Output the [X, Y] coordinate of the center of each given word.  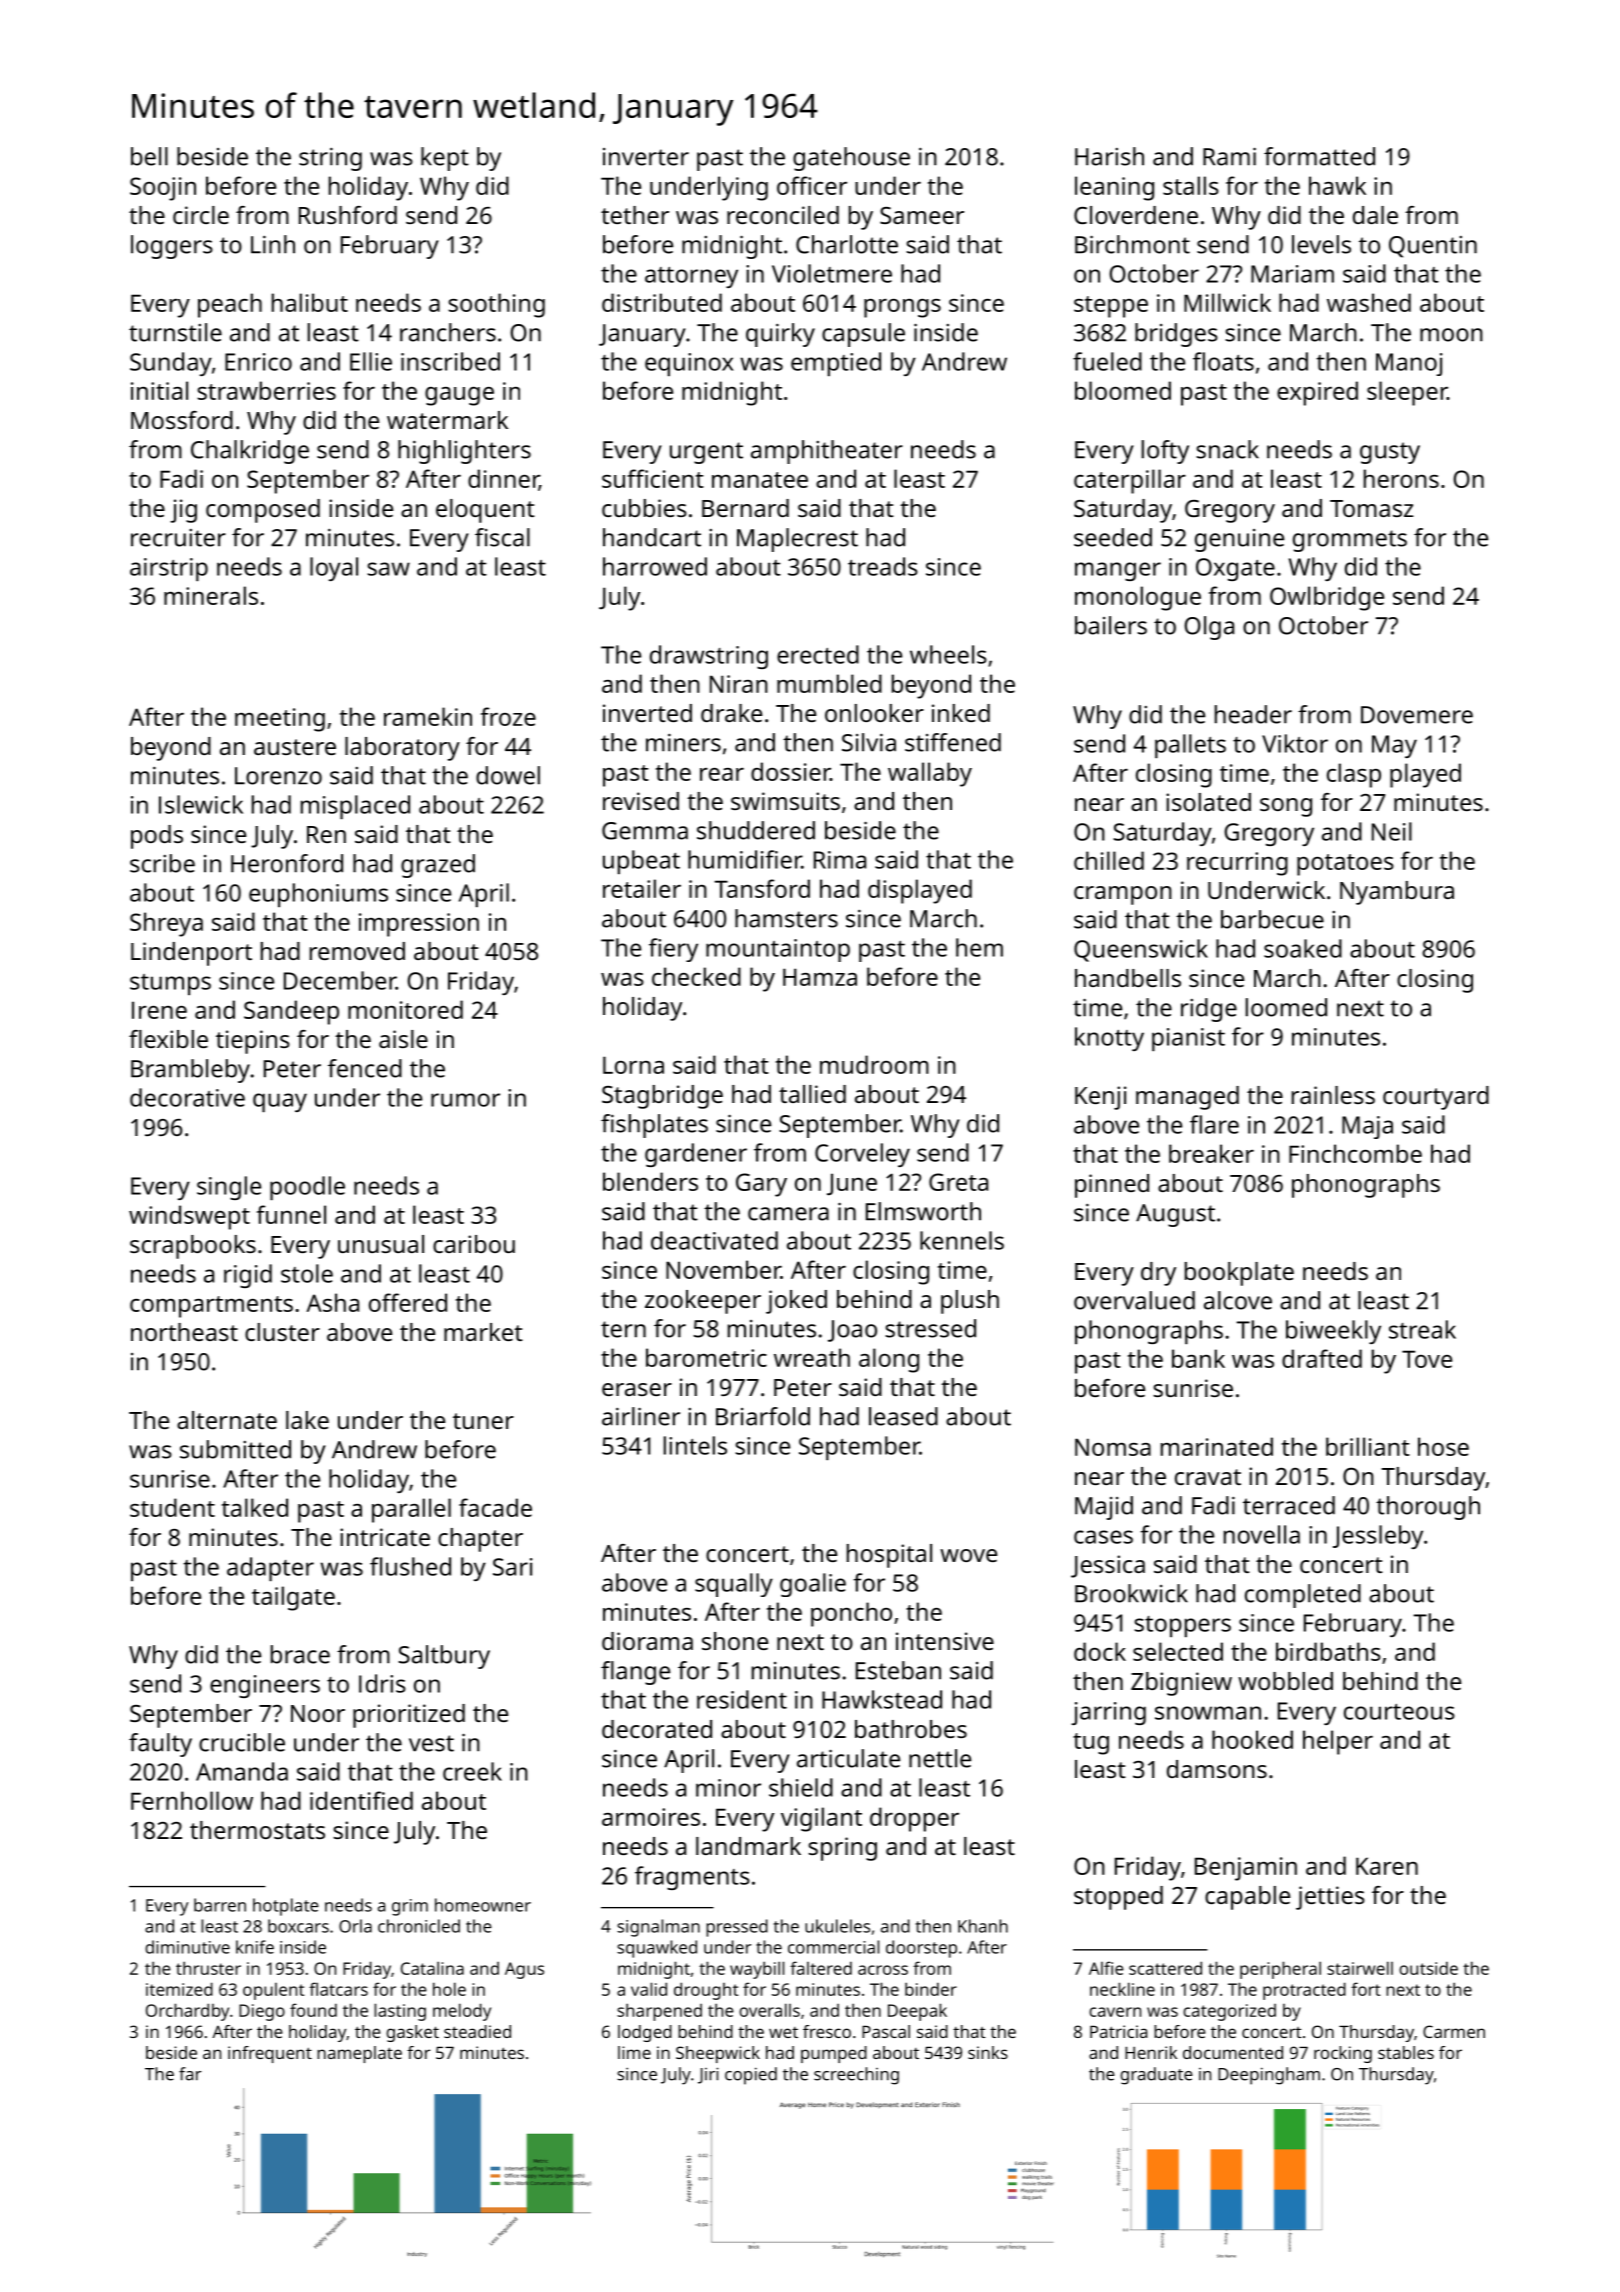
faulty [160, 1745]
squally [734, 1585]
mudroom [874, 1064]
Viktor [1295, 743]
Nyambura [1397, 893]
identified [361, 1800]
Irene [159, 1010]
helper [1338, 1742]
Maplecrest [797, 540]
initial [159, 390]
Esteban [898, 1670]
